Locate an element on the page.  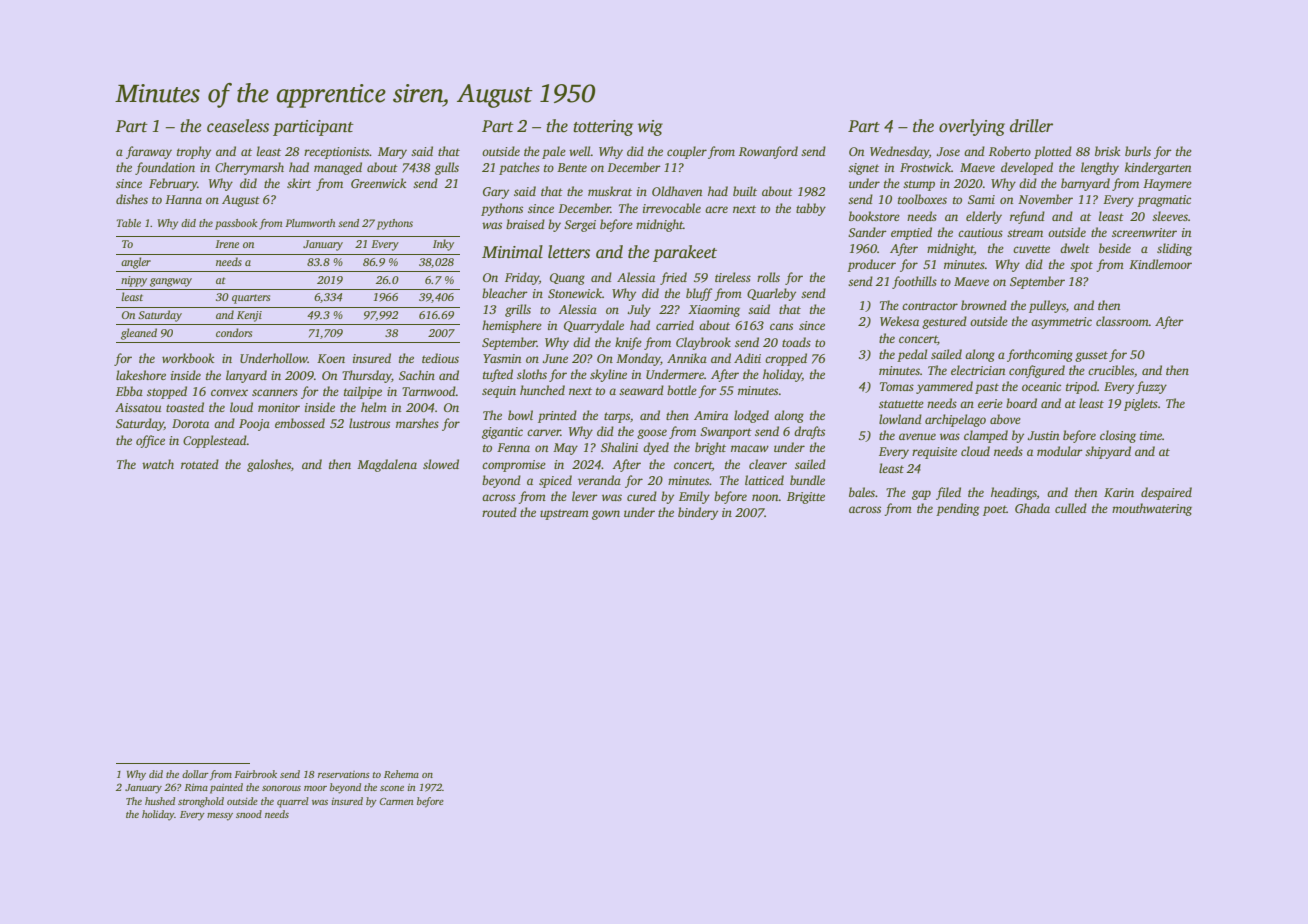
dollar is located at coordinates (195, 774).
